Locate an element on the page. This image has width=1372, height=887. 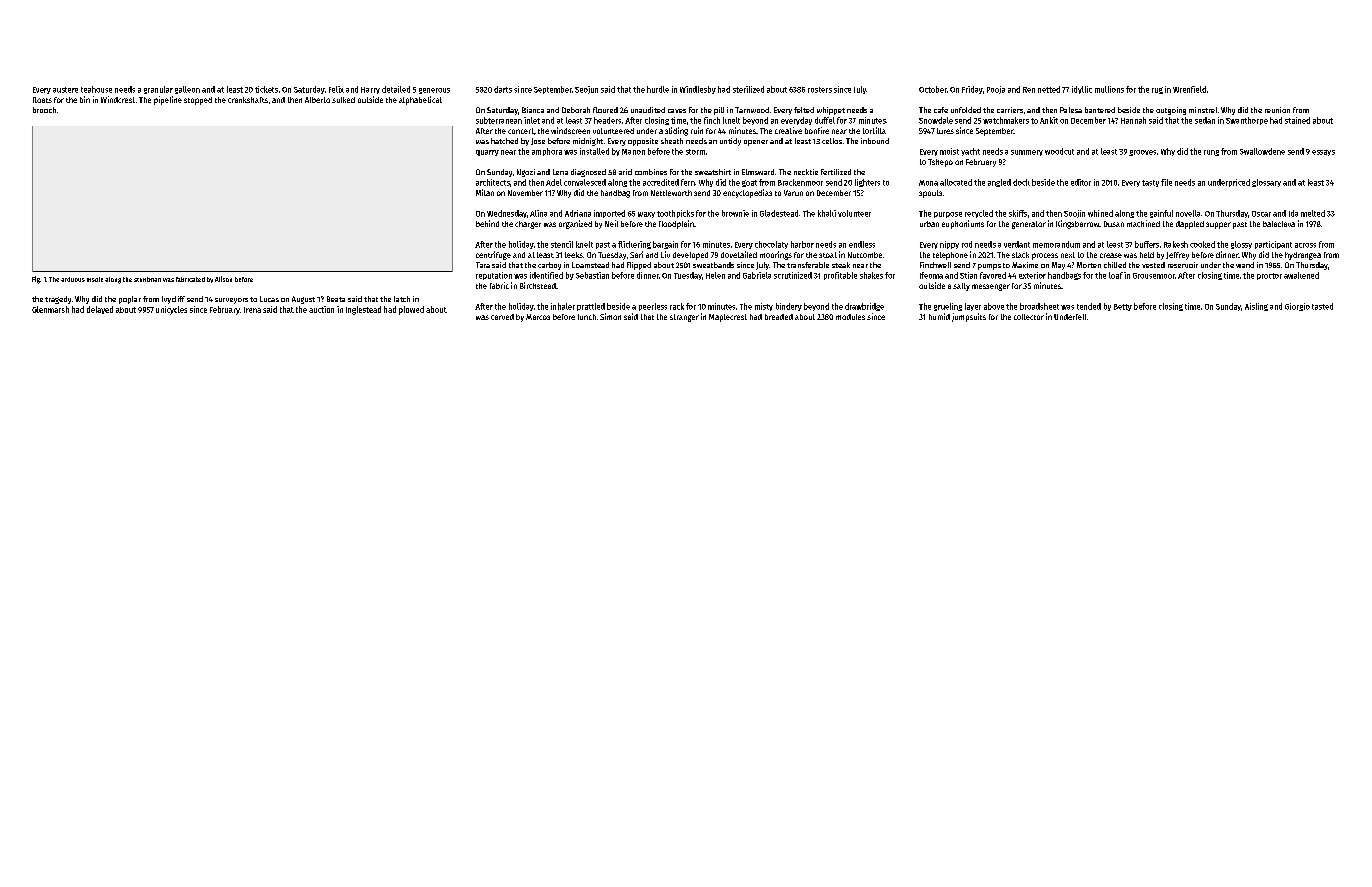
auction is located at coordinates (321, 309).
